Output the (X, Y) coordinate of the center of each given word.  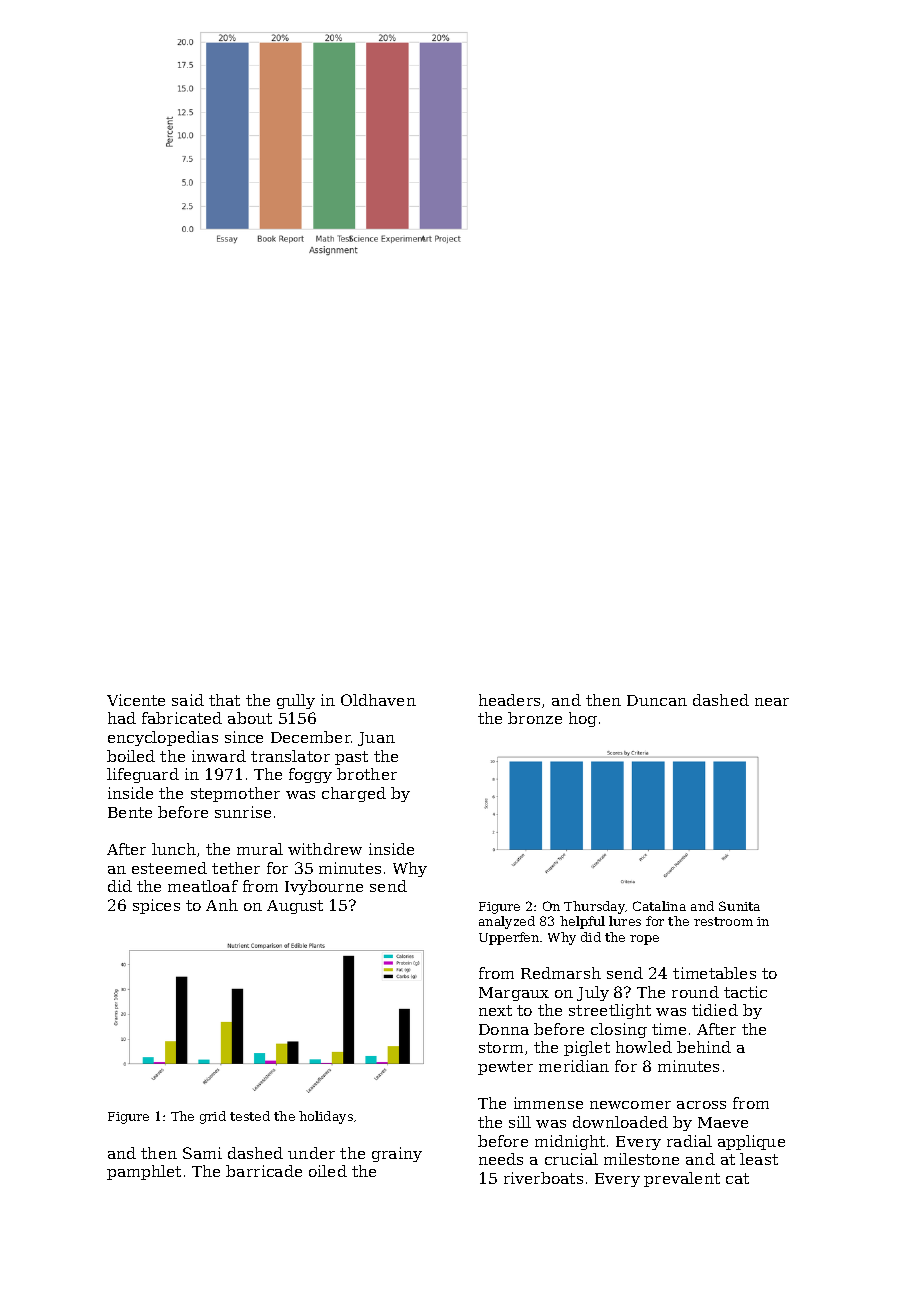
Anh (222, 905)
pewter (505, 1068)
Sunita (739, 906)
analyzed (507, 922)
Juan (376, 739)
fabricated (182, 718)
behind (704, 1047)
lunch (174, 849)
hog (583, 719)
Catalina (659, 906)
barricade (264, 1171)
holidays (326, 1117)
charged (354, 794)
